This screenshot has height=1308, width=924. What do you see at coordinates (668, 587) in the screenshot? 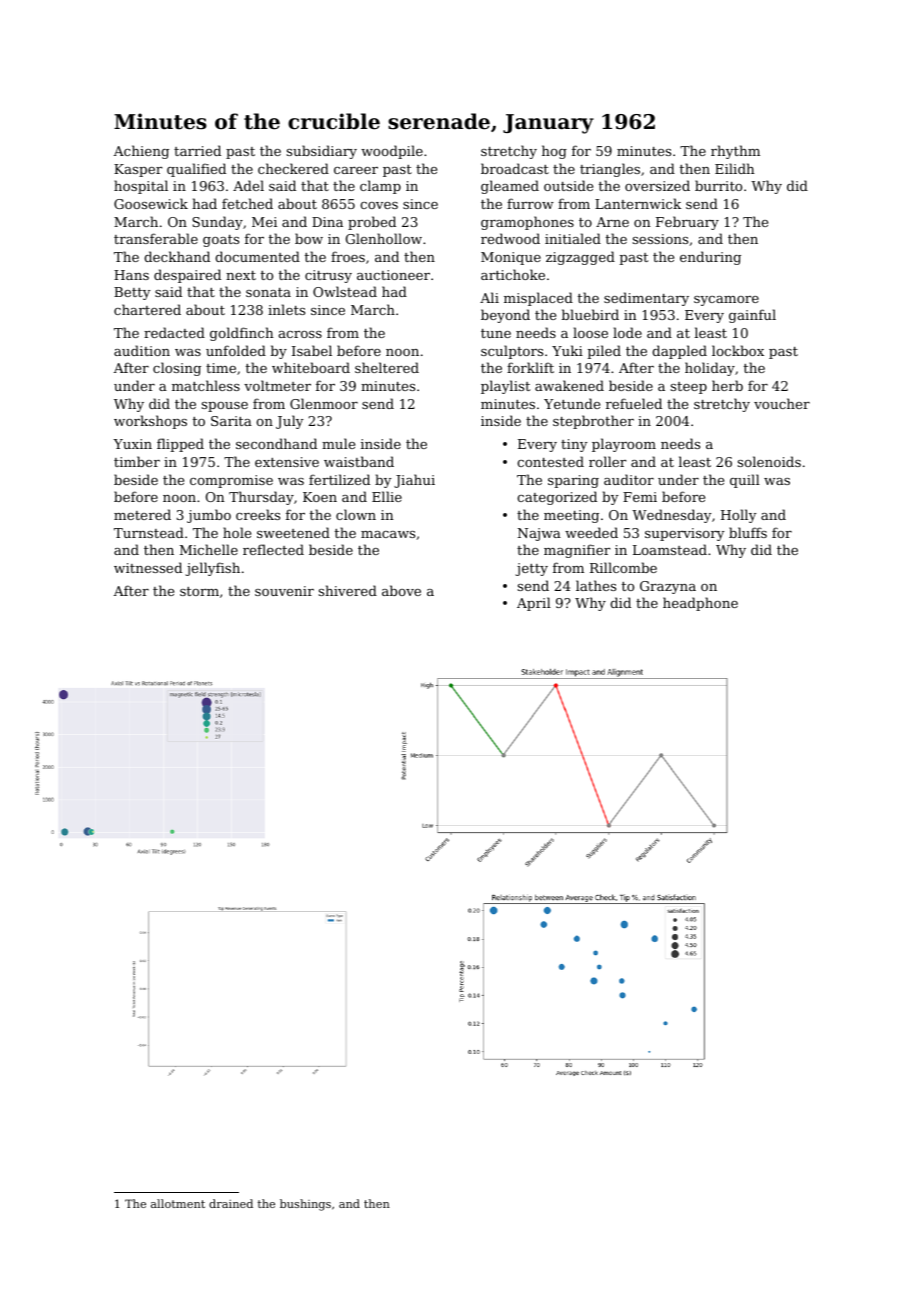
I see `Grazyna` at bounding box center [668, 587].
